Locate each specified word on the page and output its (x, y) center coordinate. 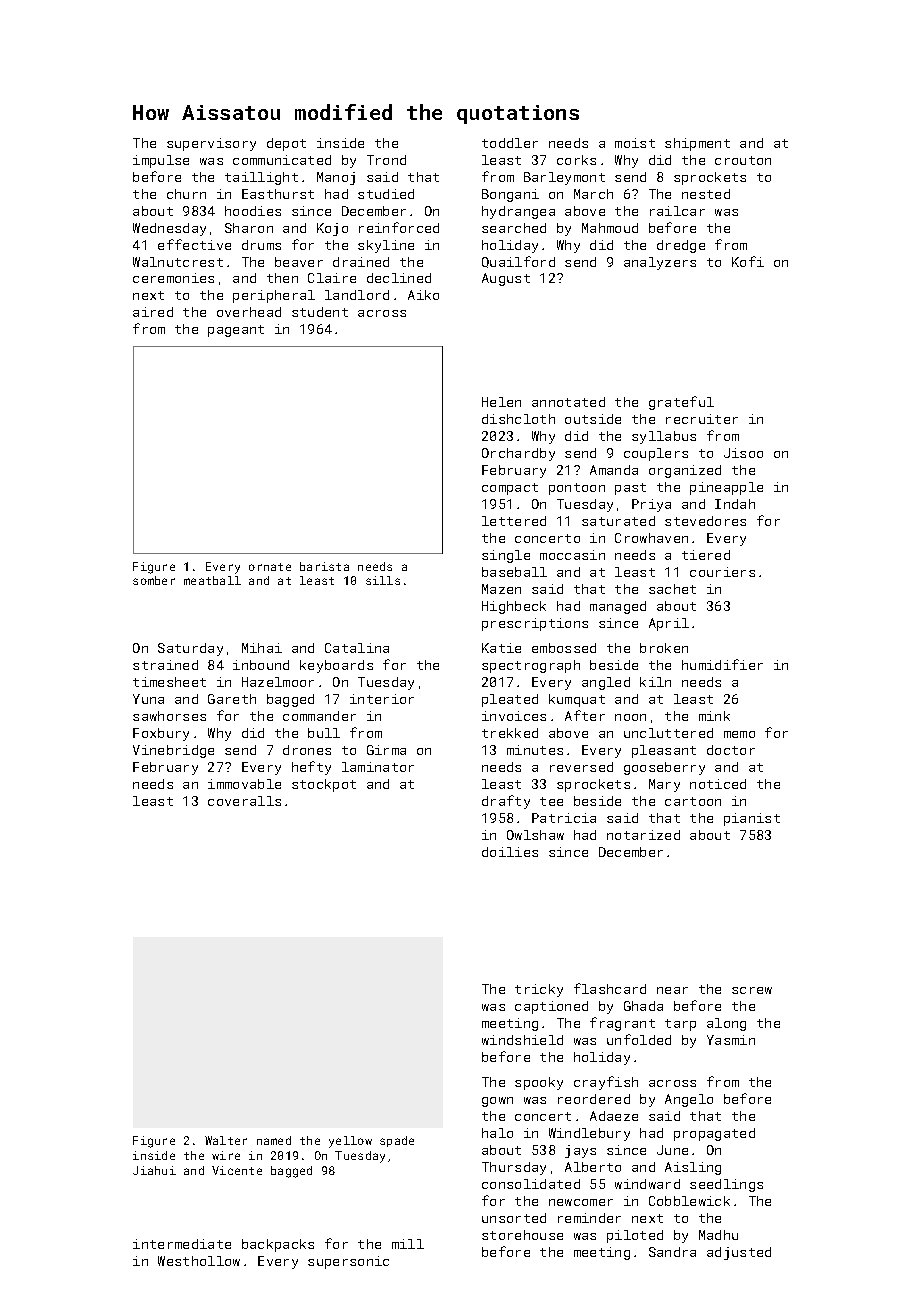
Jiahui (154, 1170)
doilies (510, 852)
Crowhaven (651, 538)
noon (630, 717)
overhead (249, 312)
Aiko (423, 295)
